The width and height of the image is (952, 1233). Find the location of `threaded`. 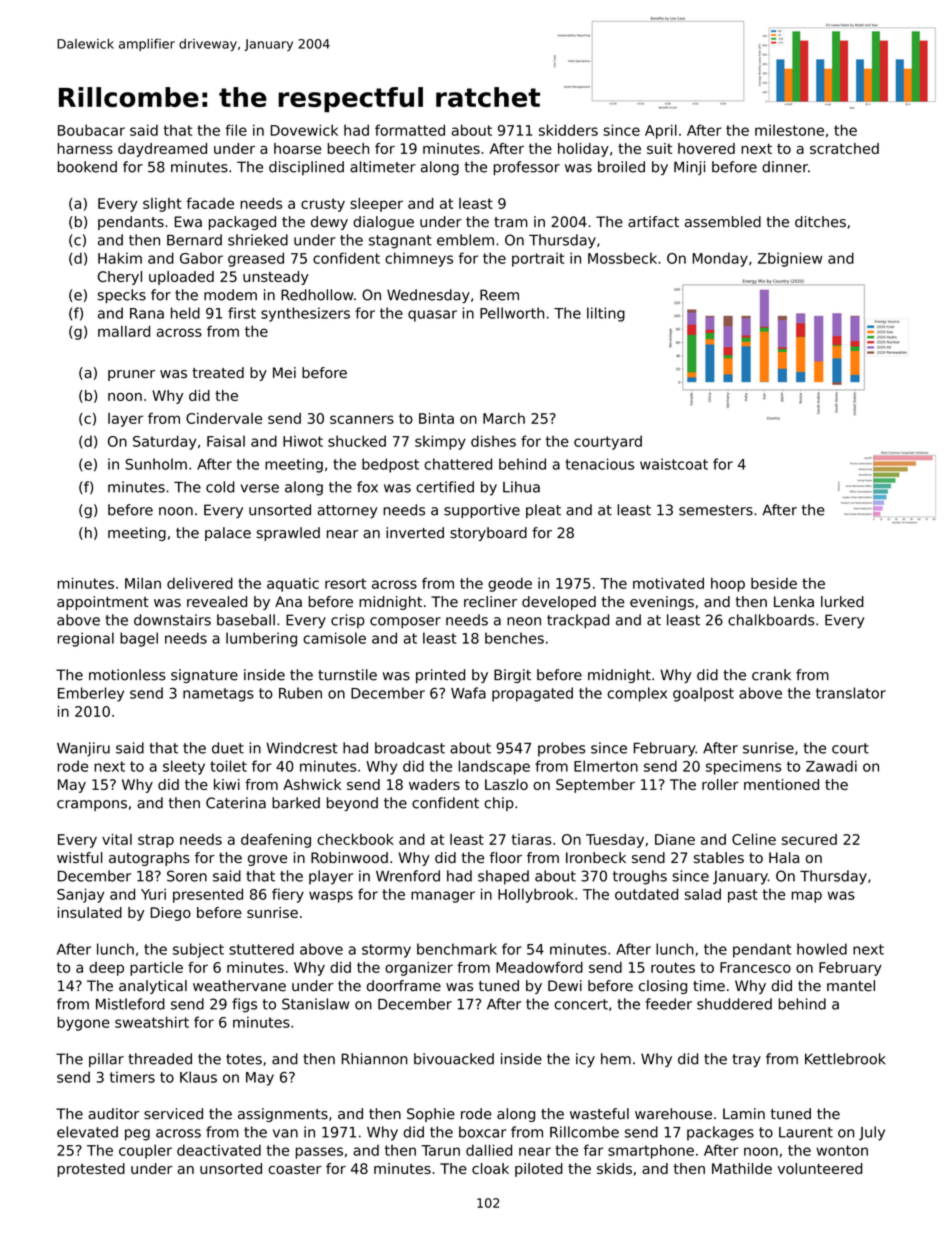

threaded is located at coordinates (160, 1059).
